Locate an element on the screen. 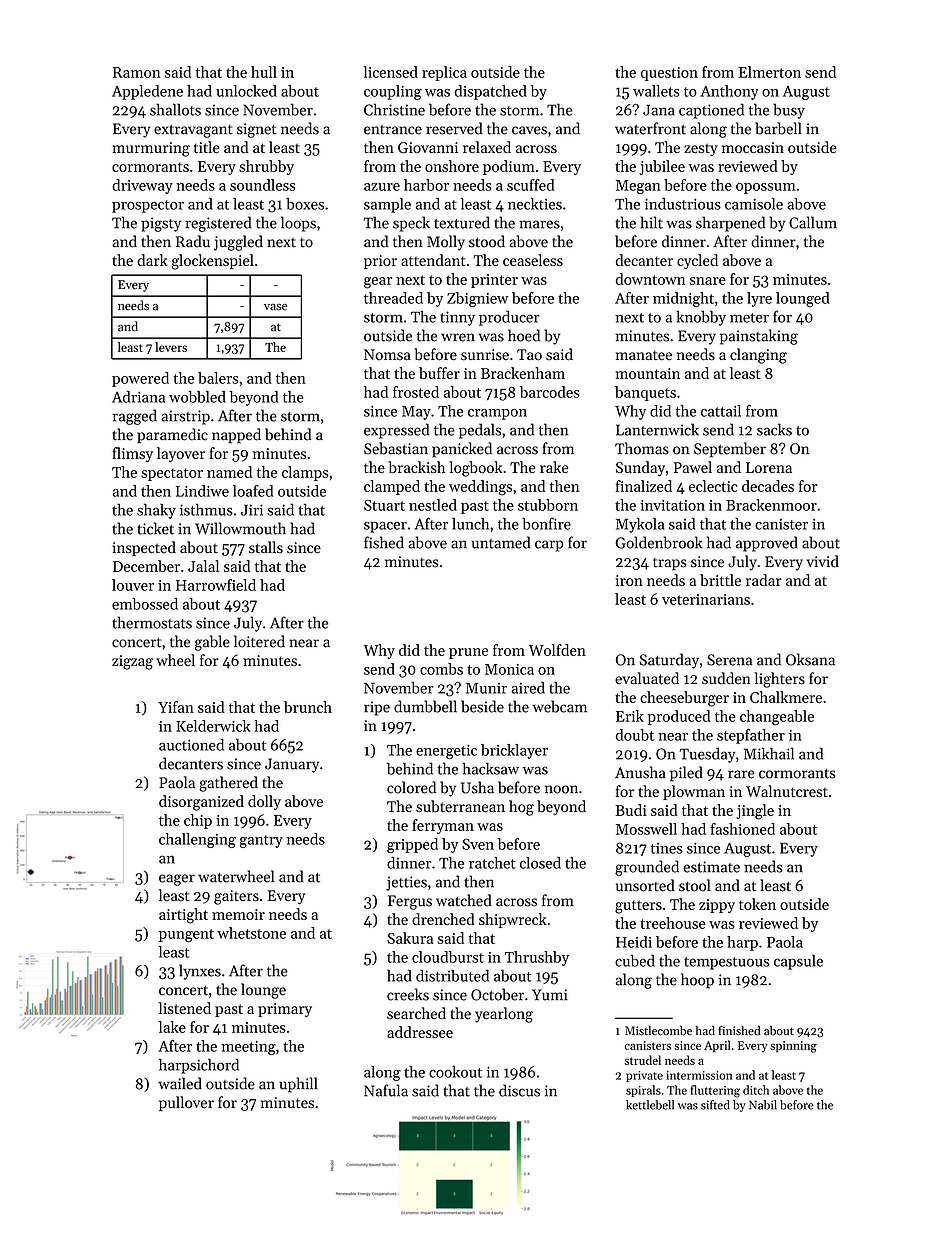 This screenshot has height=1233, width=952. snare is located at coordinates (707, 281).
